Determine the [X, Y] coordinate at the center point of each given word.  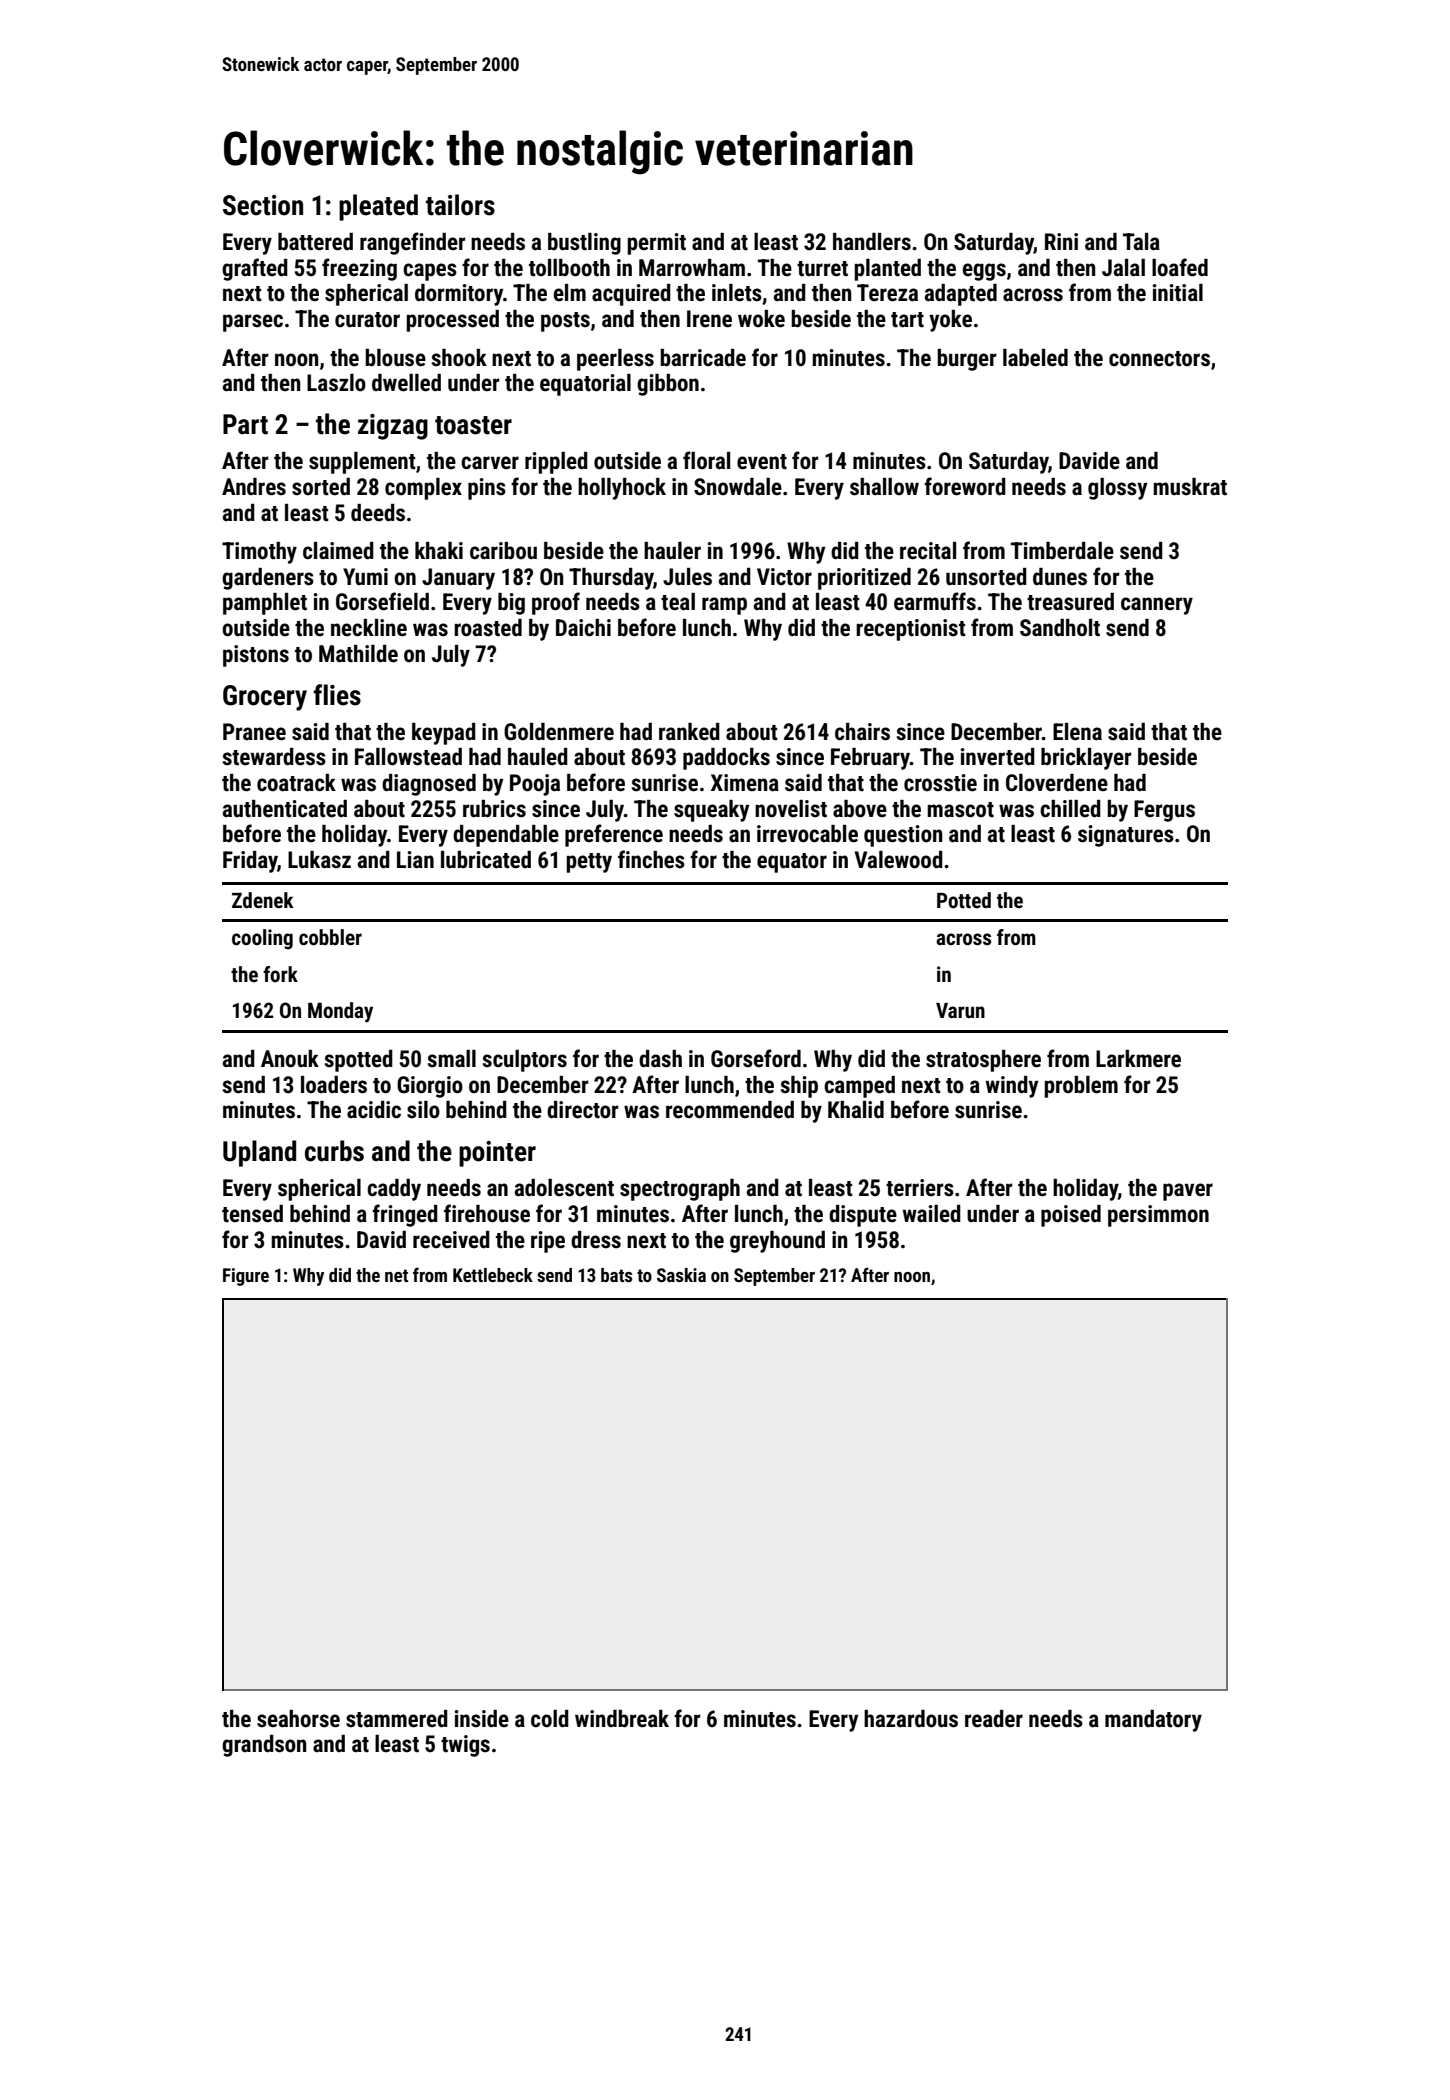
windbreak [622, 1719]
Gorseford [756, 1058]
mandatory [1153, 1721]
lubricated [486, 860]
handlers [872, 242]
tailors [460, 205]
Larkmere [1138, 1059]
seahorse [298, 1719]
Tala [1141, 242]
